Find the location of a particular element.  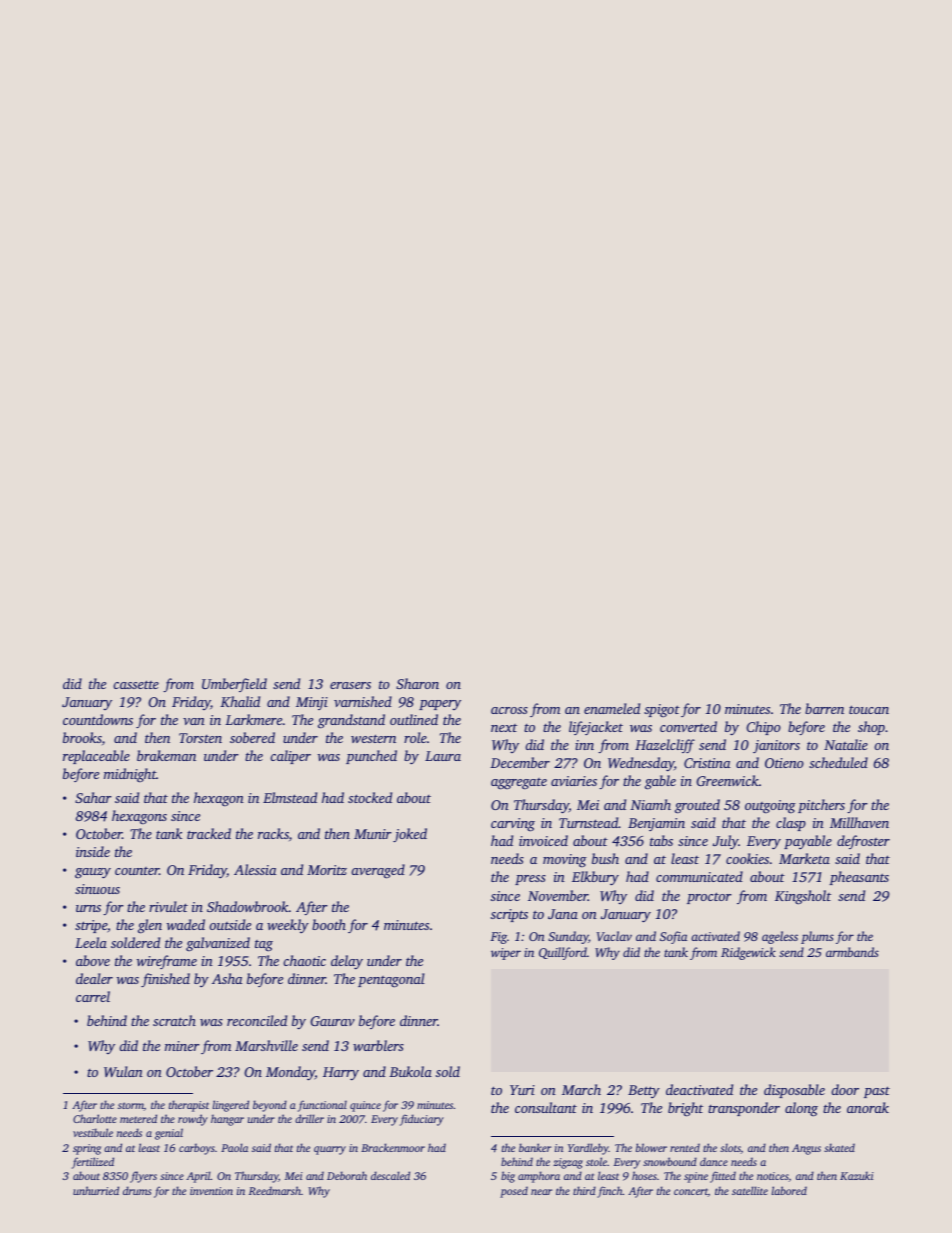

carrel is located at coordinates (93, 996).
